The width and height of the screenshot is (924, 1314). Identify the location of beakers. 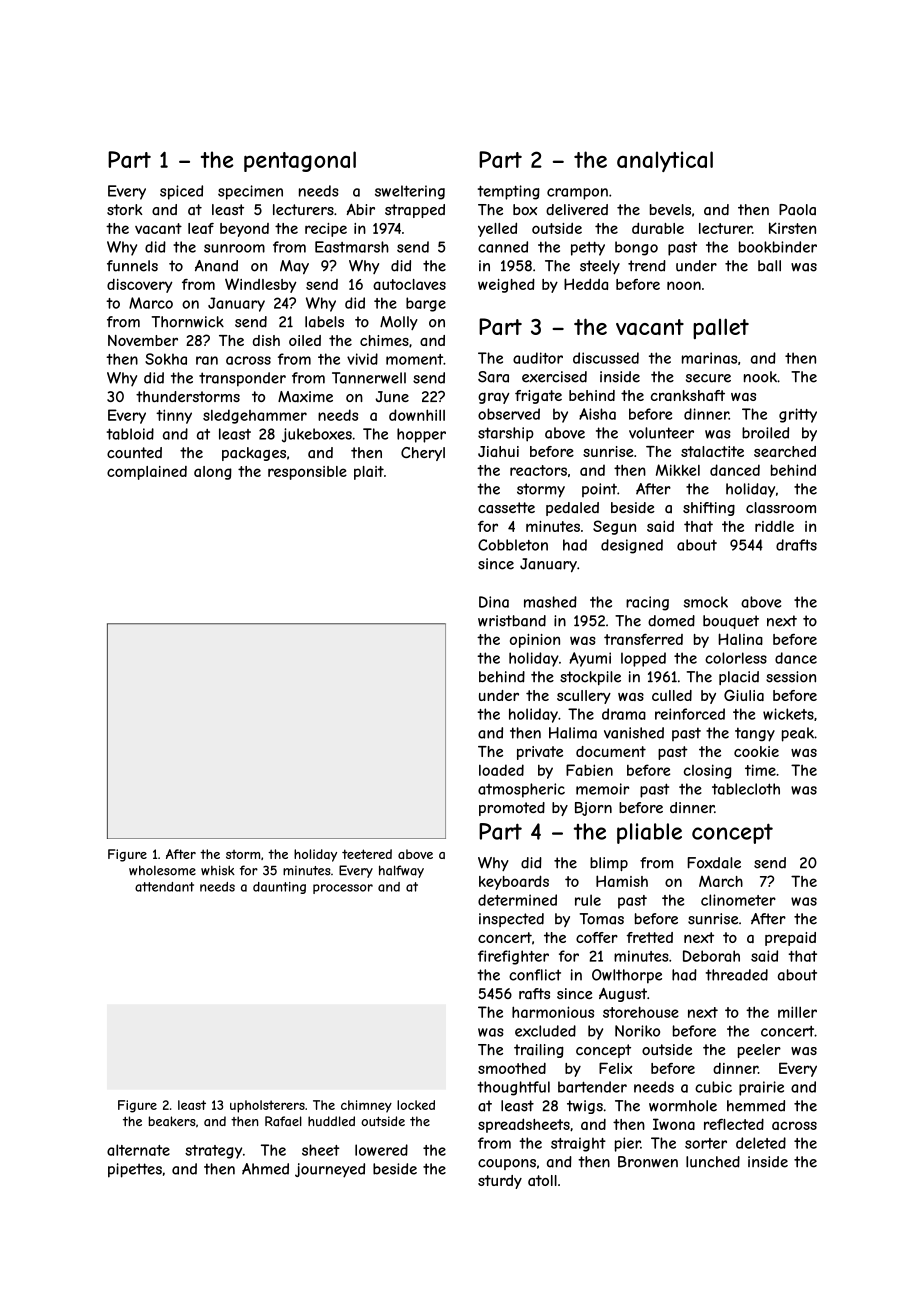
(172, 1121).
